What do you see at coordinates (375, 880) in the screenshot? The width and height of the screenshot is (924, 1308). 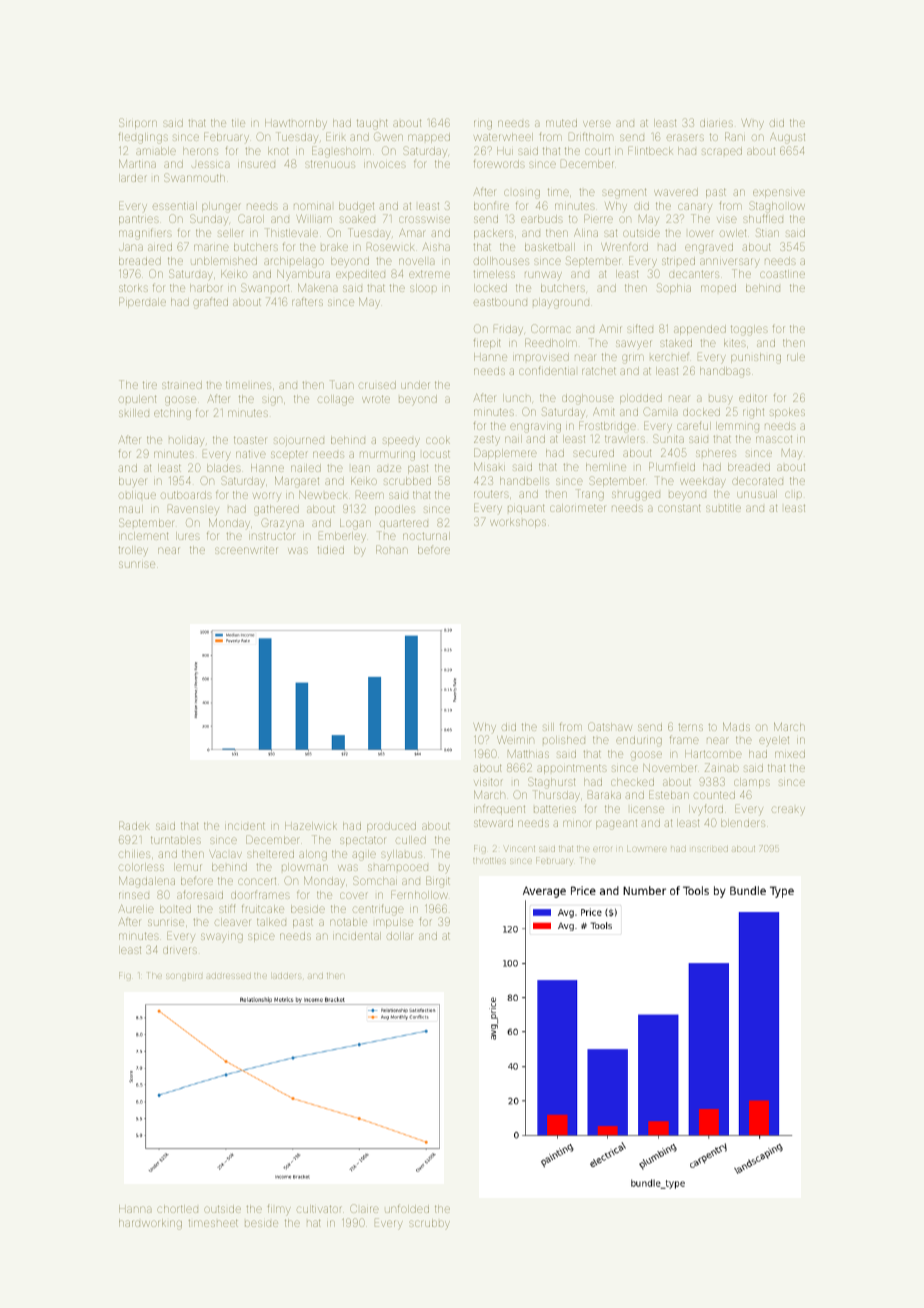 I see `Somchai` at bounding box center [375, 880].
